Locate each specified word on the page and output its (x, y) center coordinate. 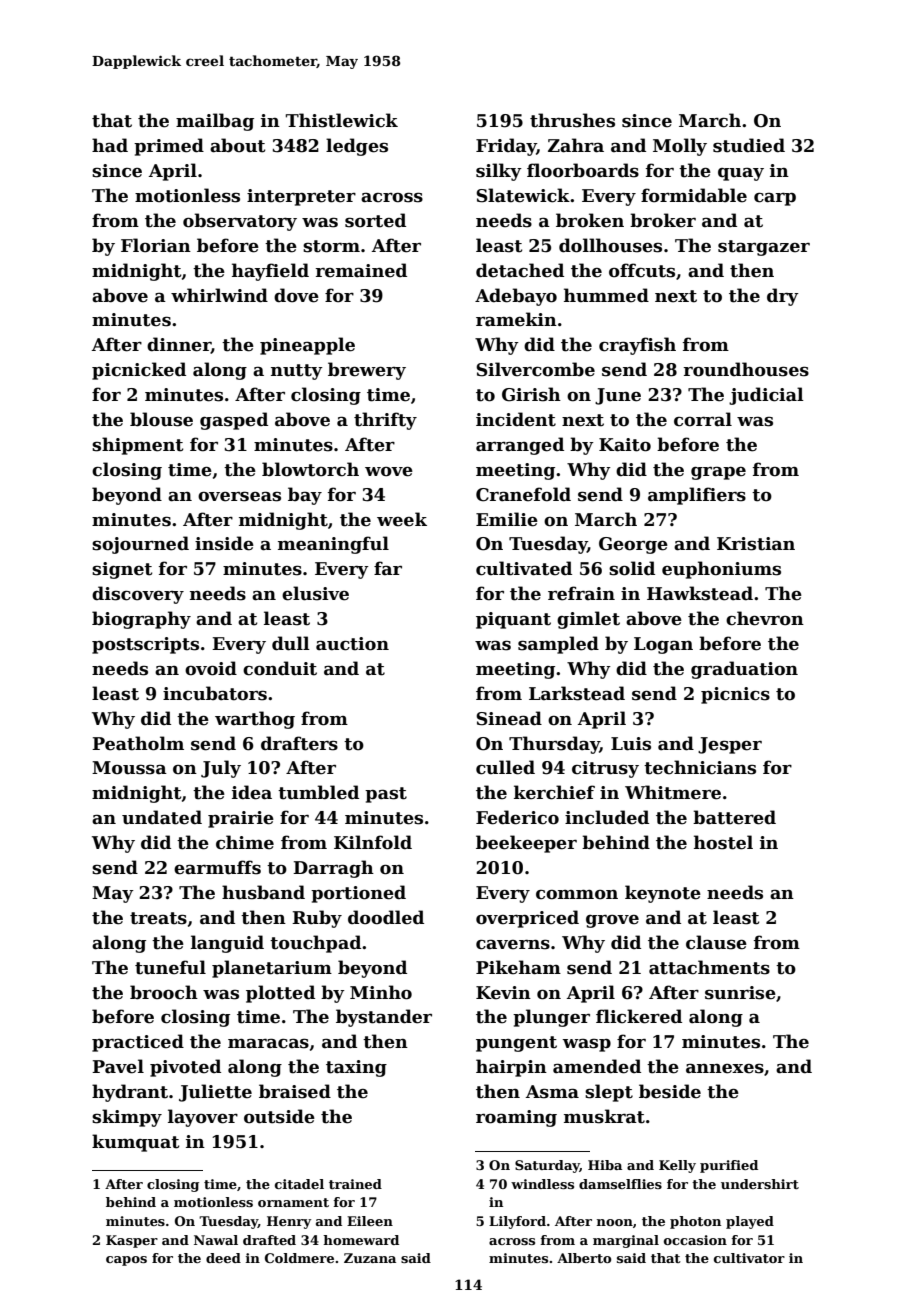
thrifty (385, 421)
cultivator (749, 1258)
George (633, 545)
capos (126, 1261)
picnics (735, 695)
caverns (513, 944)
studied (749, 145)
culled (505, 767)
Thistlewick (342, 120)
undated (162, 817)
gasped (234, 421)
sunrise (740, 993)
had (110, 145)
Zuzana (370, 1258)
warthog (255, 720)
